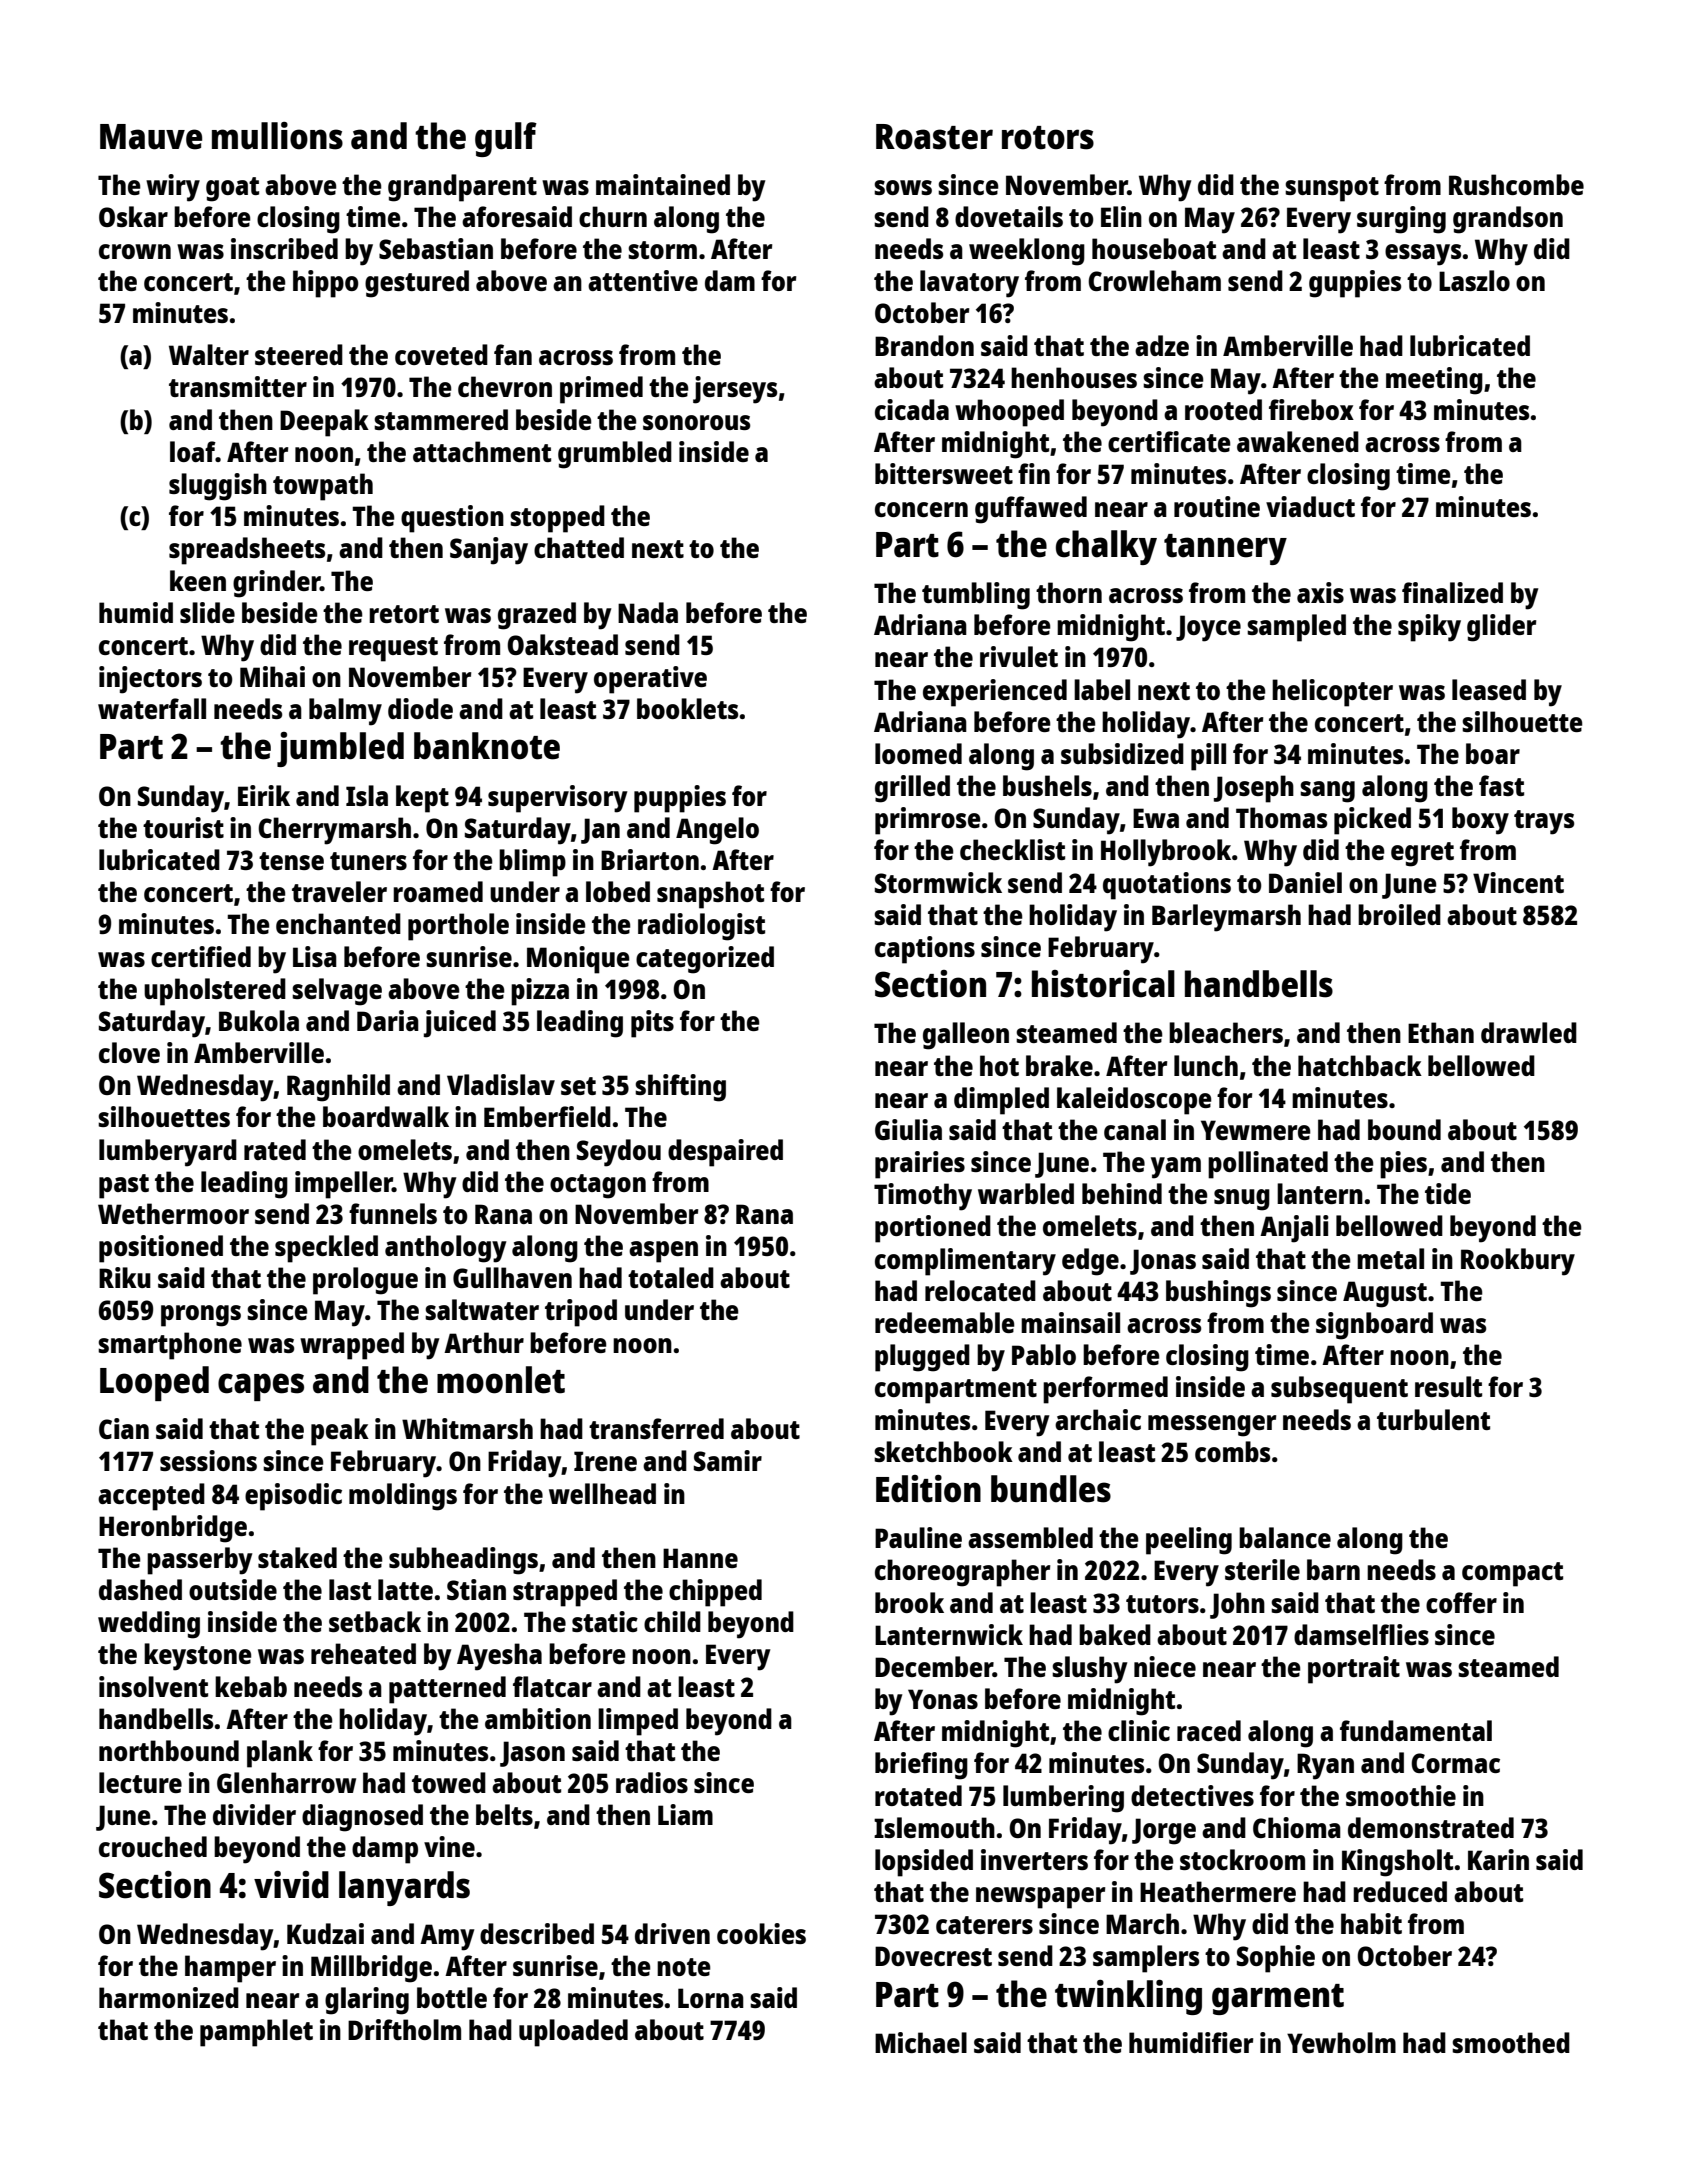 The height and width of the page is (2178, 1683). Describe the element at coordinates (711, 1998) in the page. I see `Lorna` at that location.
